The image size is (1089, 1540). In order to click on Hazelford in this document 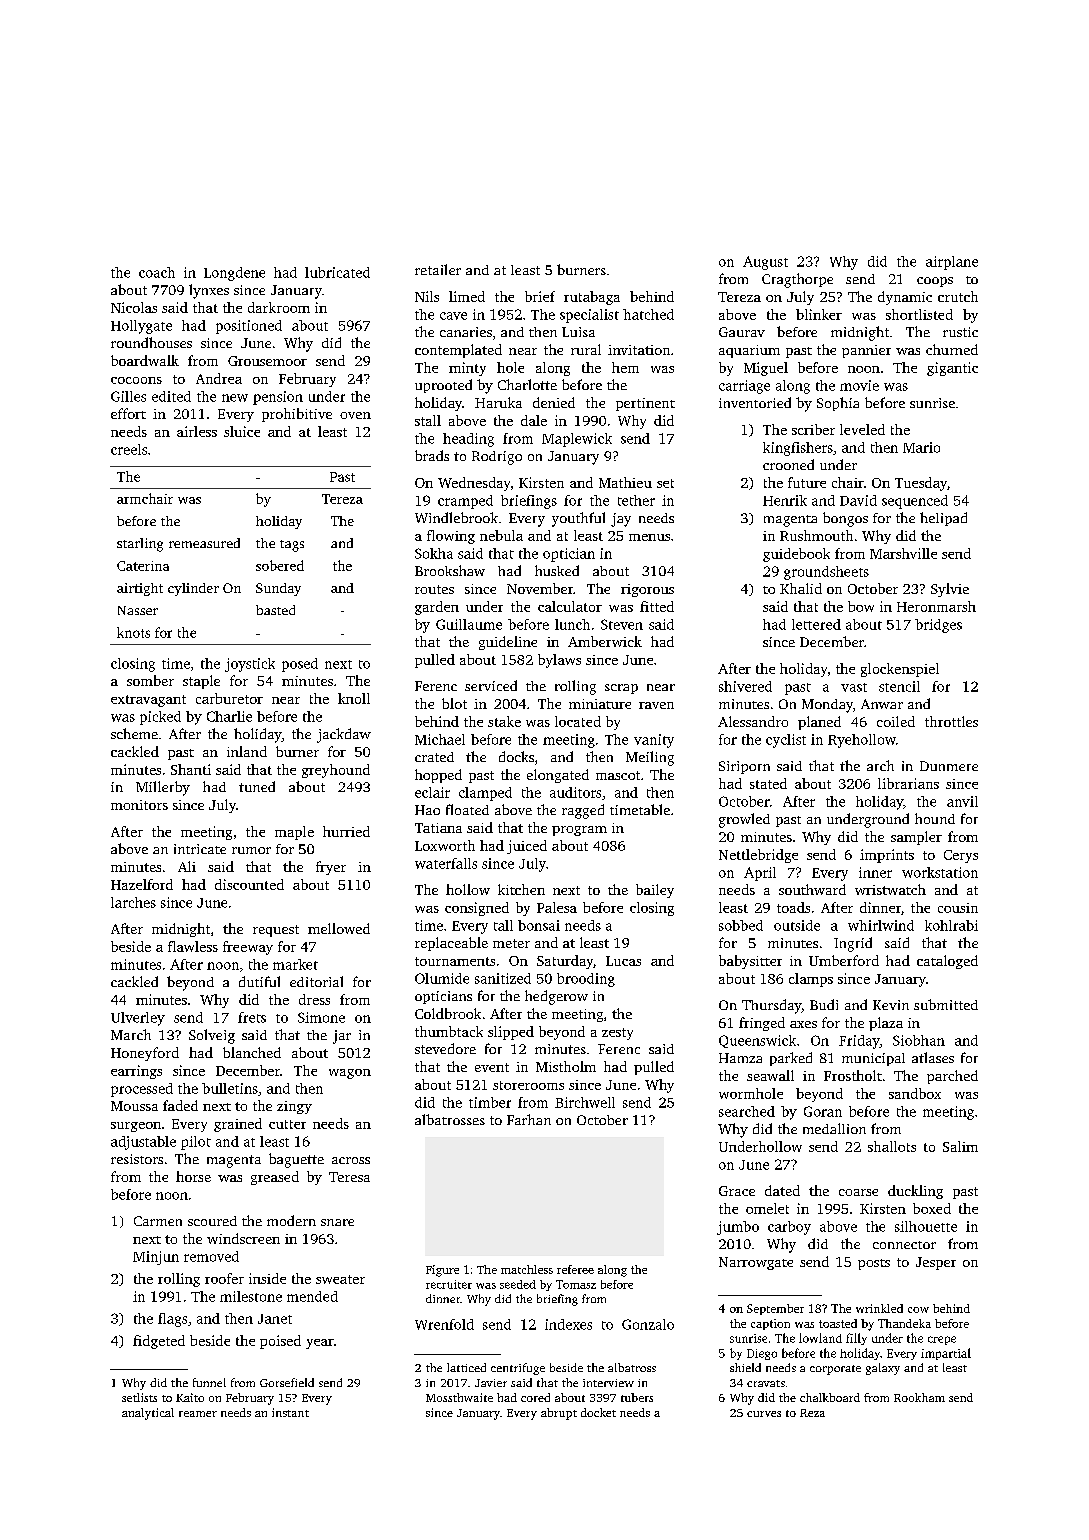, I will do `click(142, 884)`.
